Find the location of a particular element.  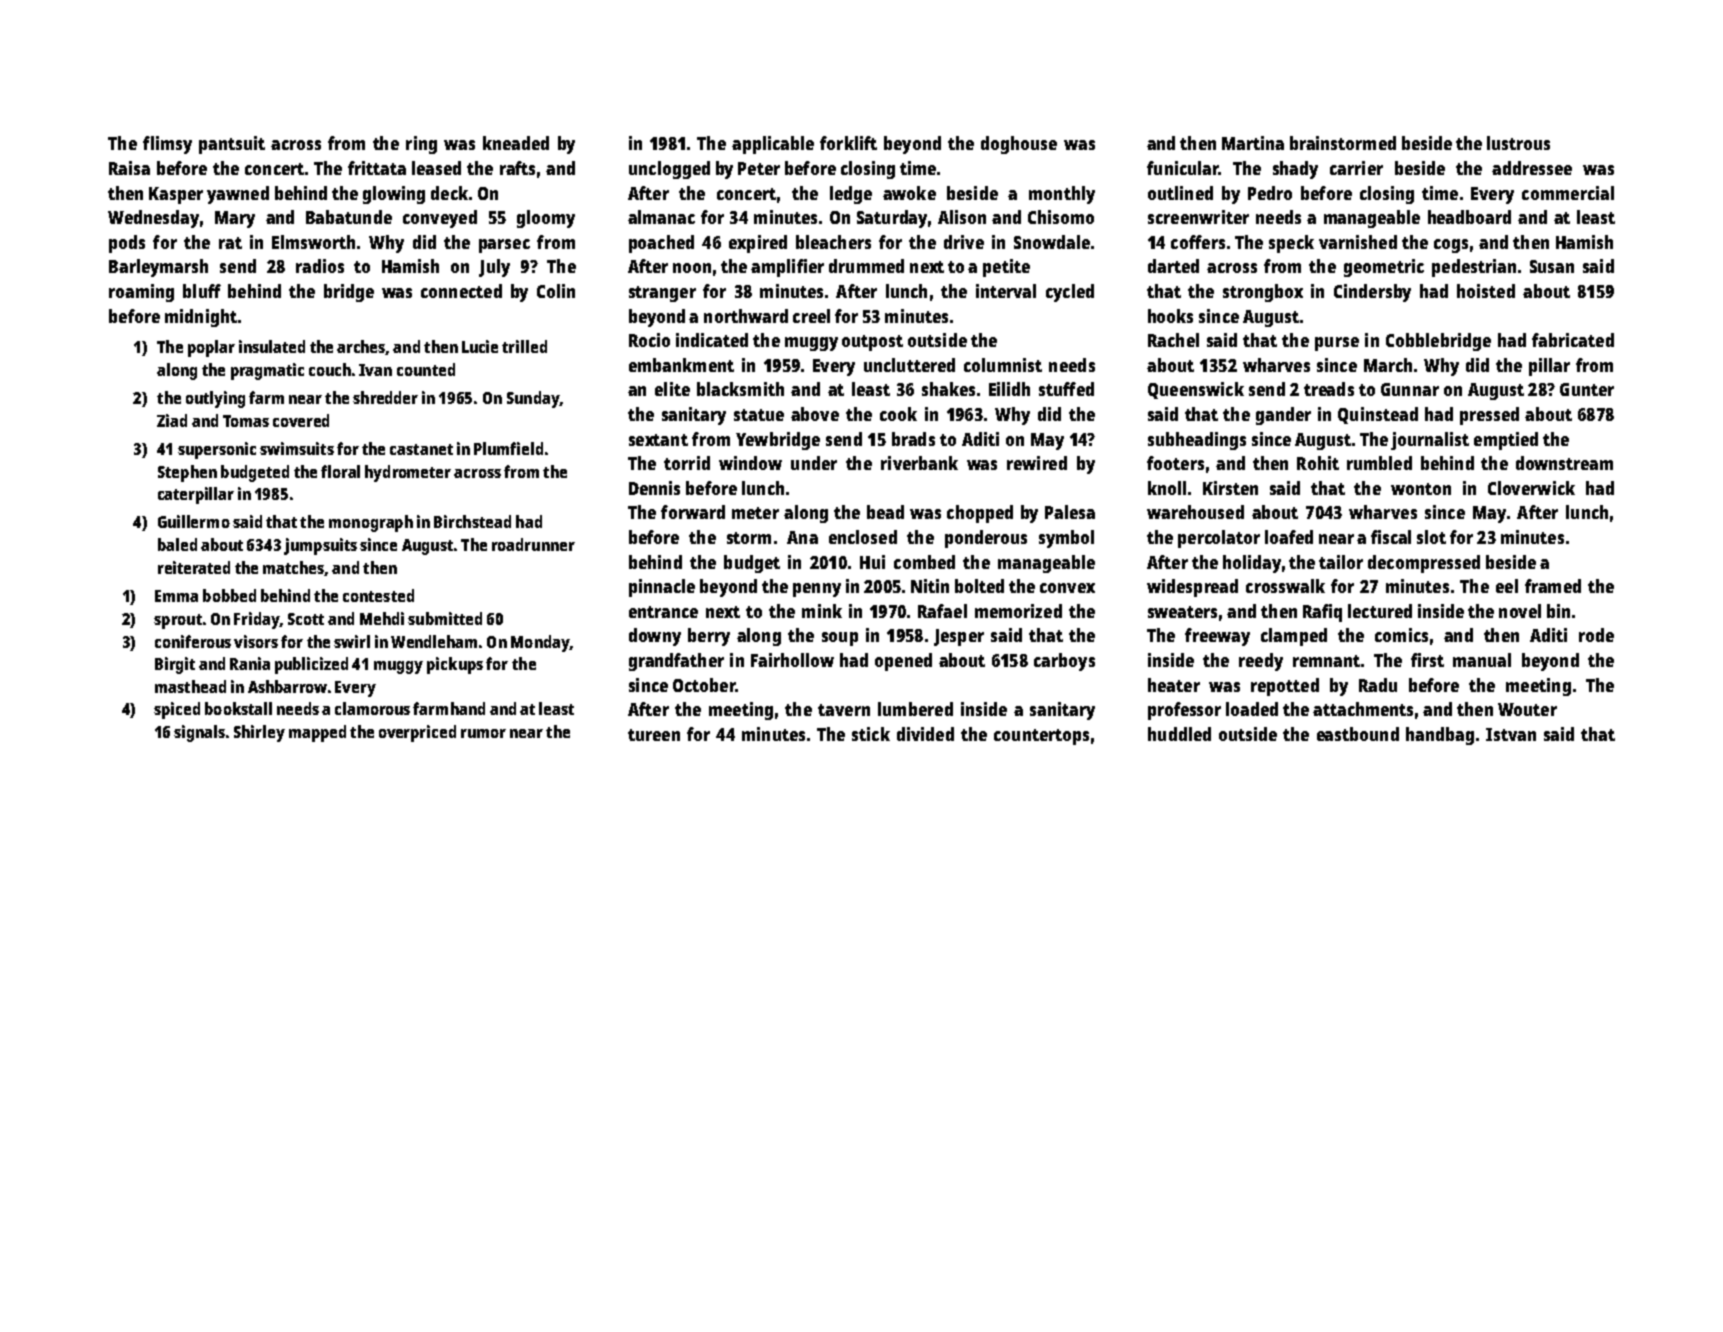

lustrous is located at coordinates (1518, 143).
